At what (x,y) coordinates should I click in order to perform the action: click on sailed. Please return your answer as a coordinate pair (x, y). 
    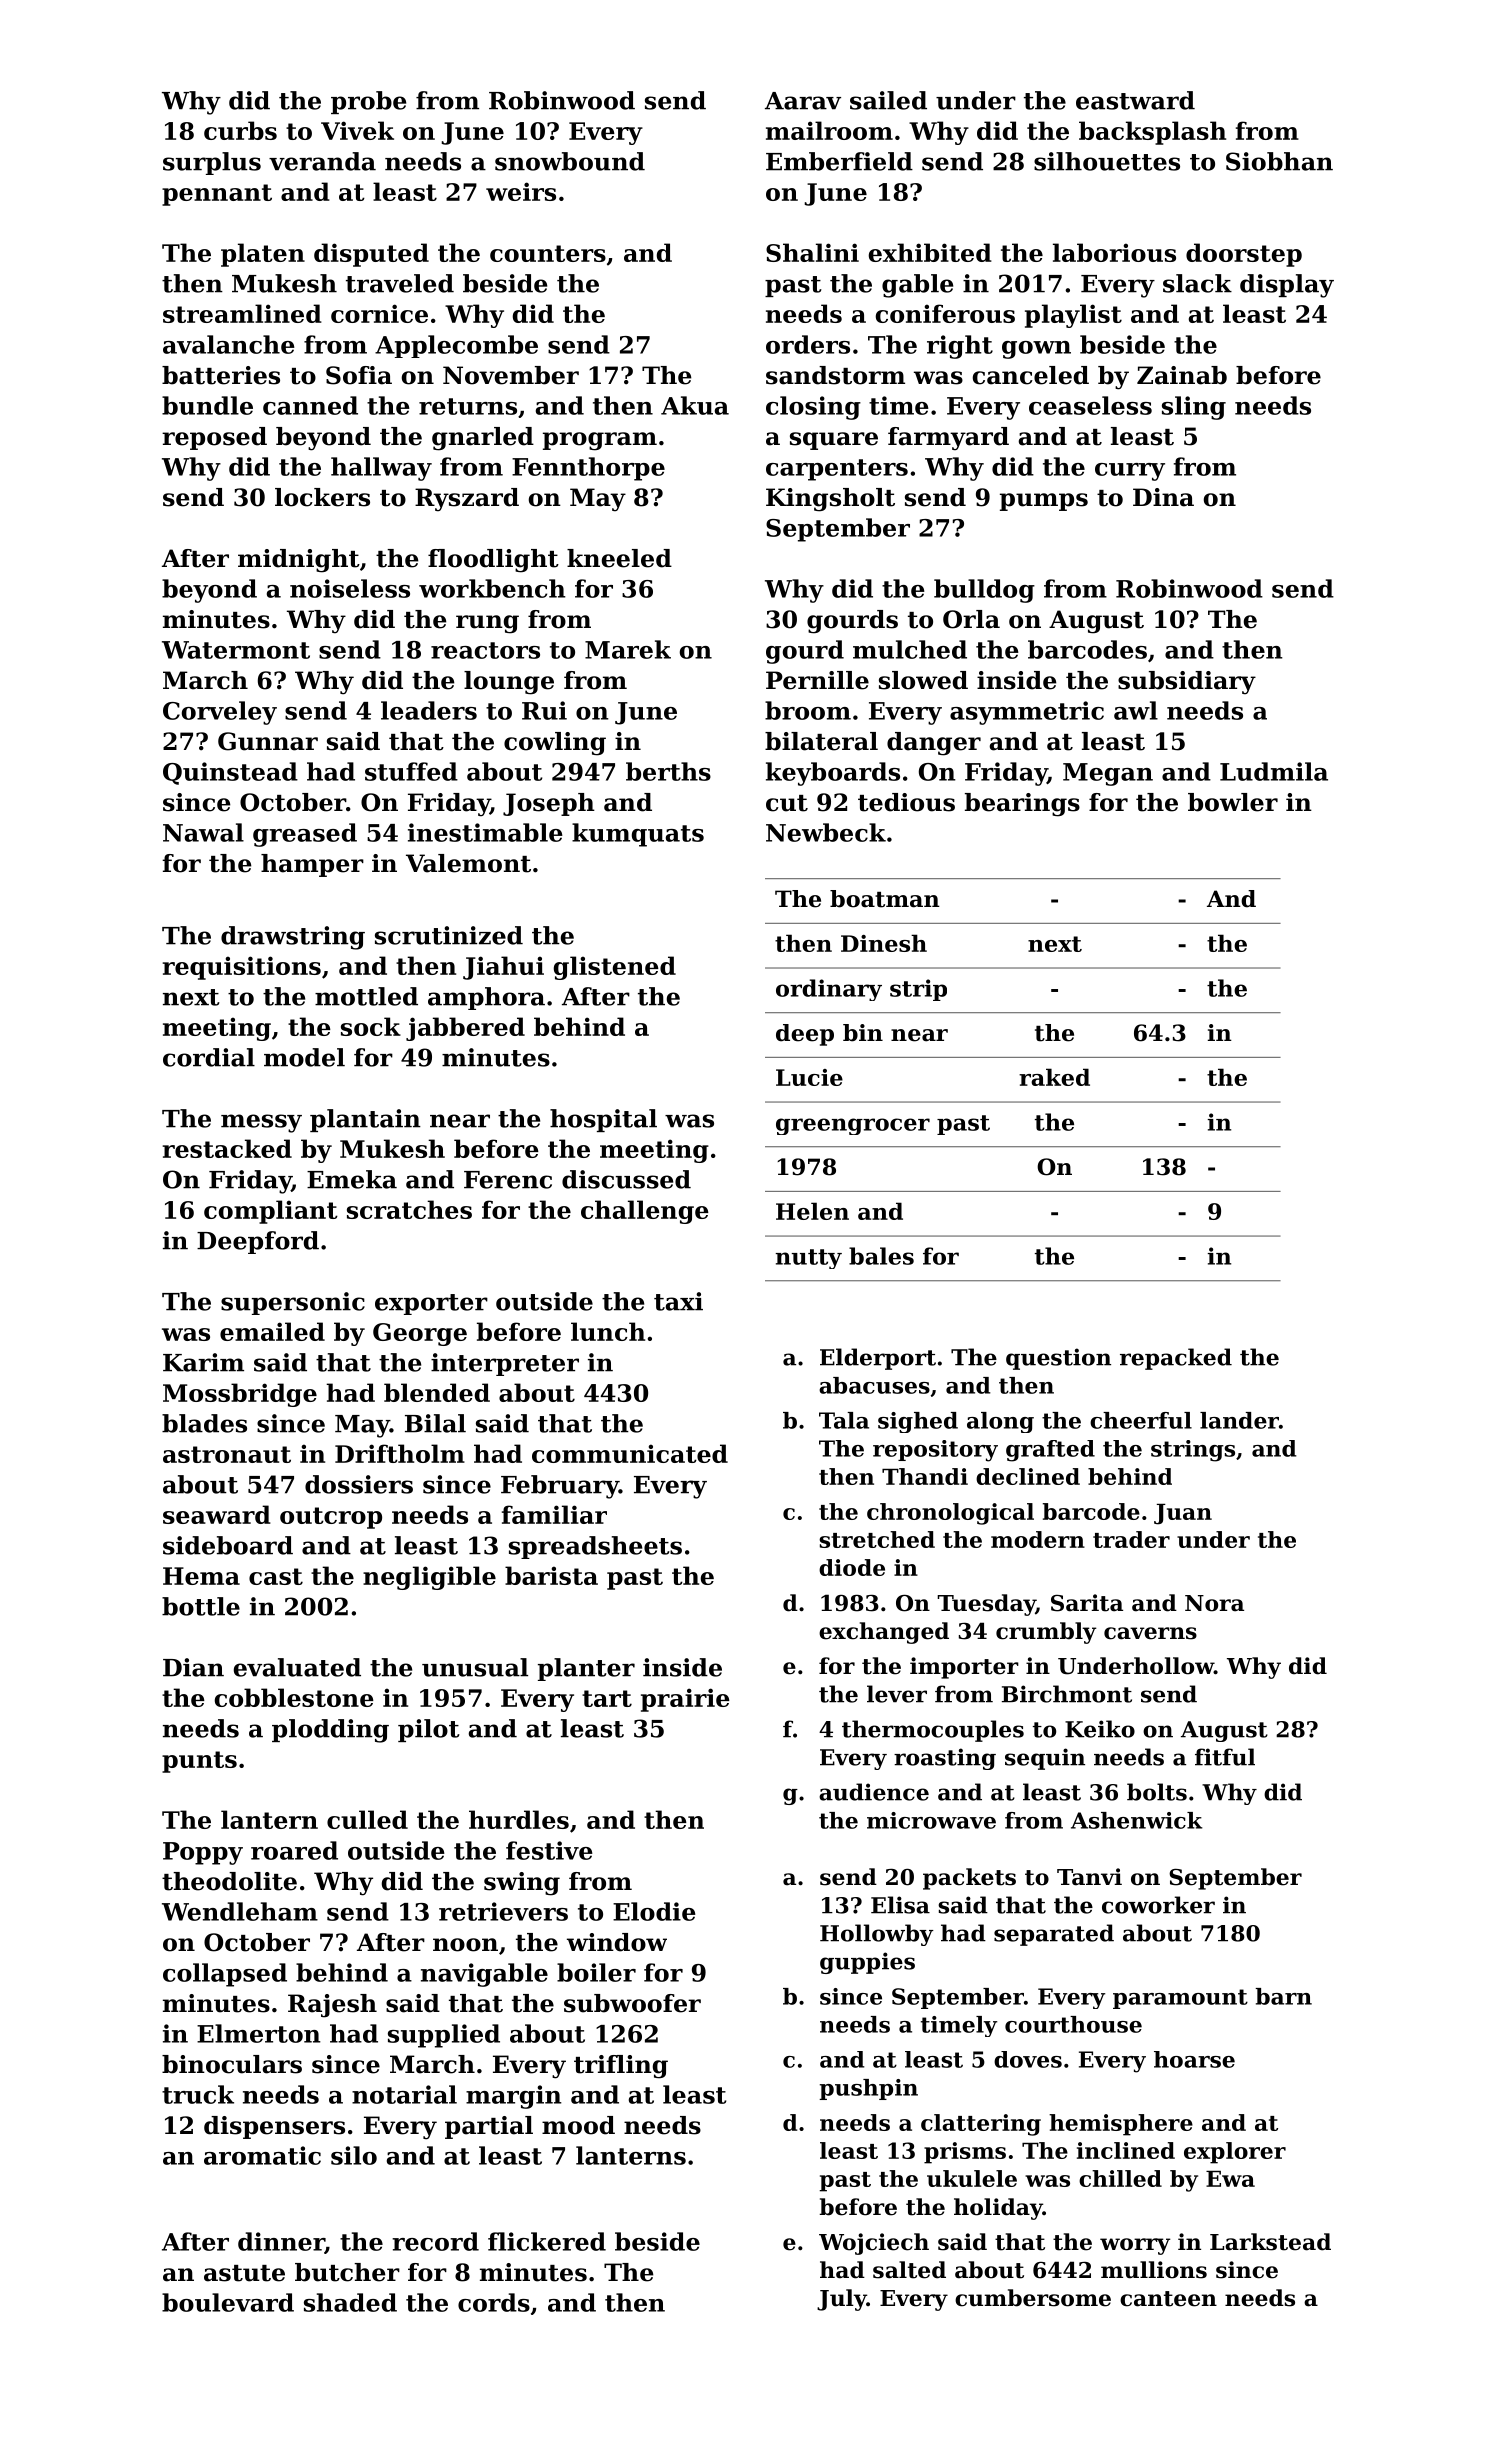
    Looking at the image, I should click on (888, 100).
